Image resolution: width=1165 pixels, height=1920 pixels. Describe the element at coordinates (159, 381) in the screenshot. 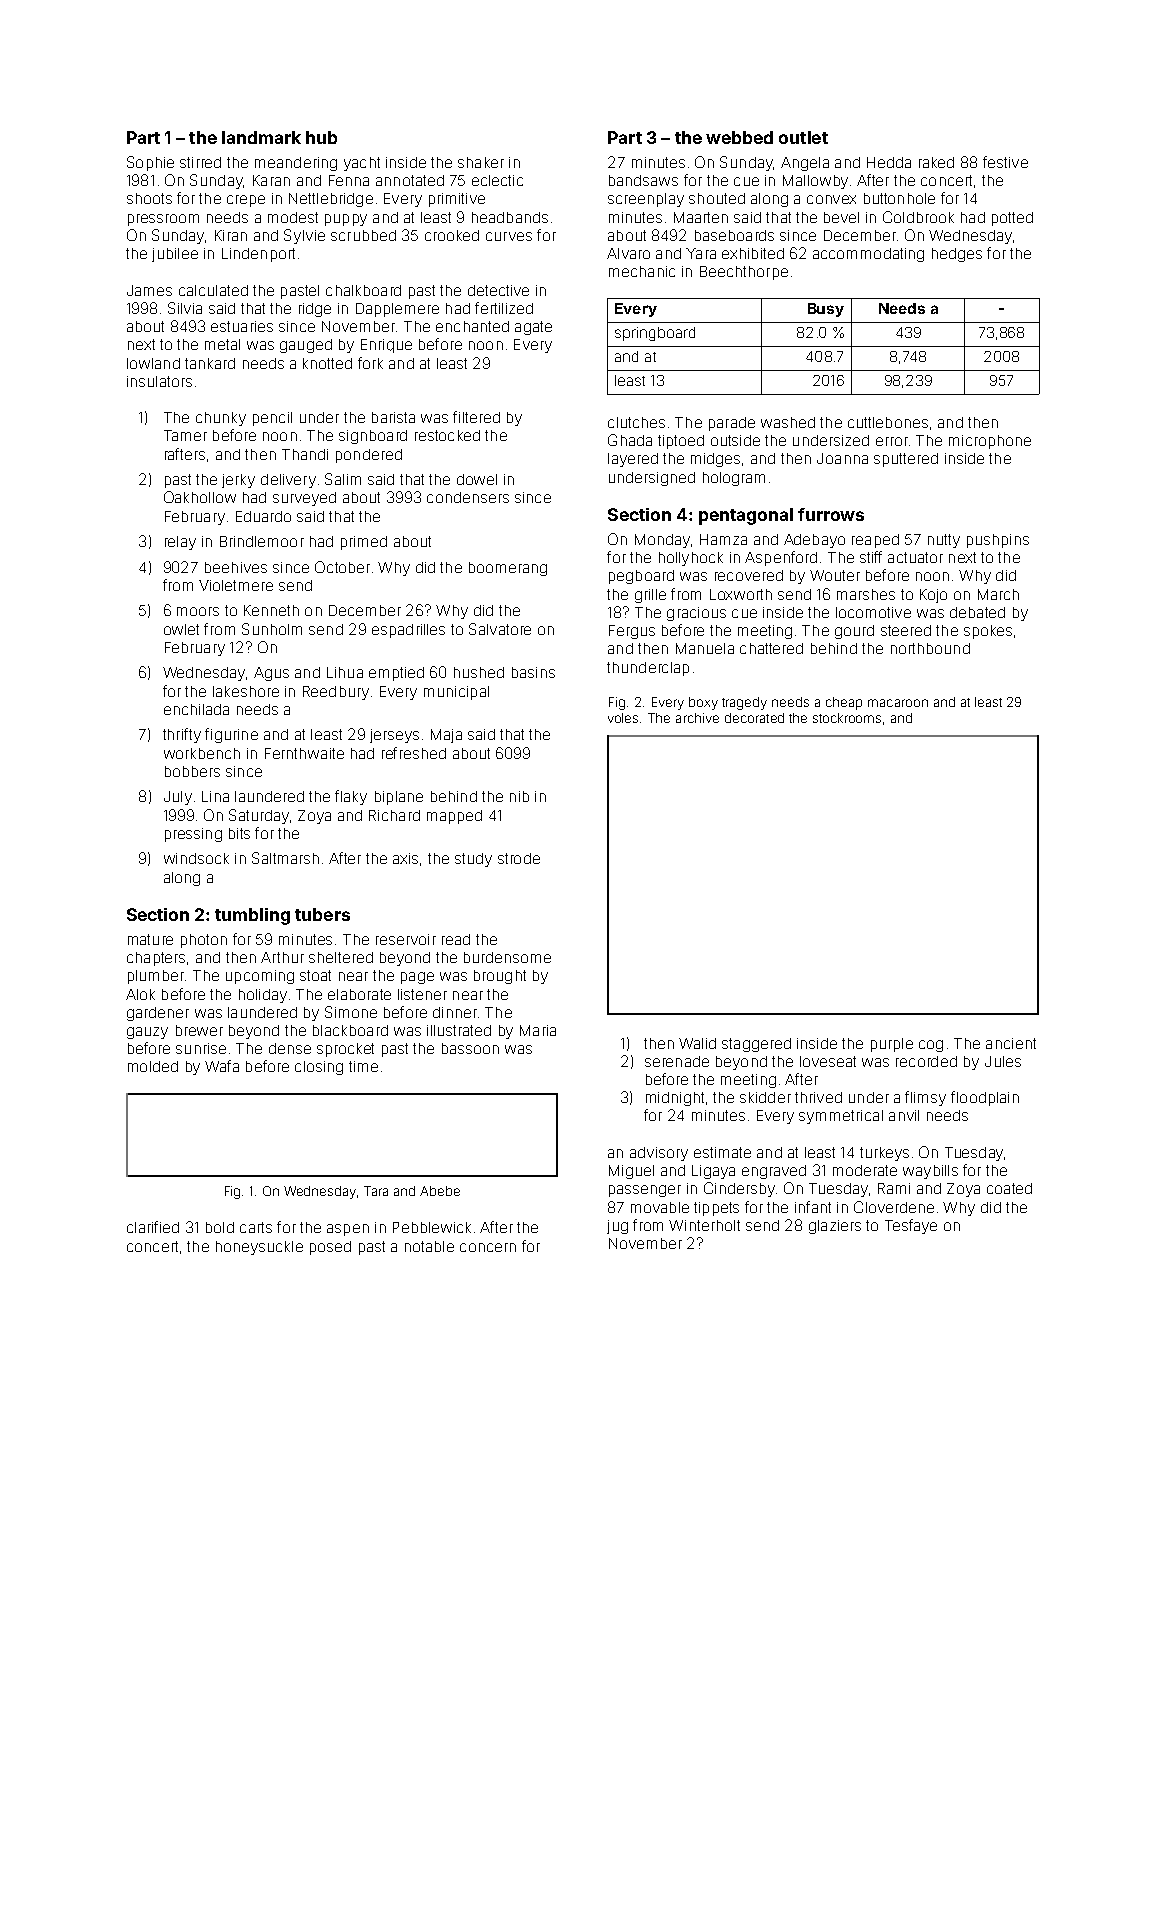

I see `insulators` at that location.
